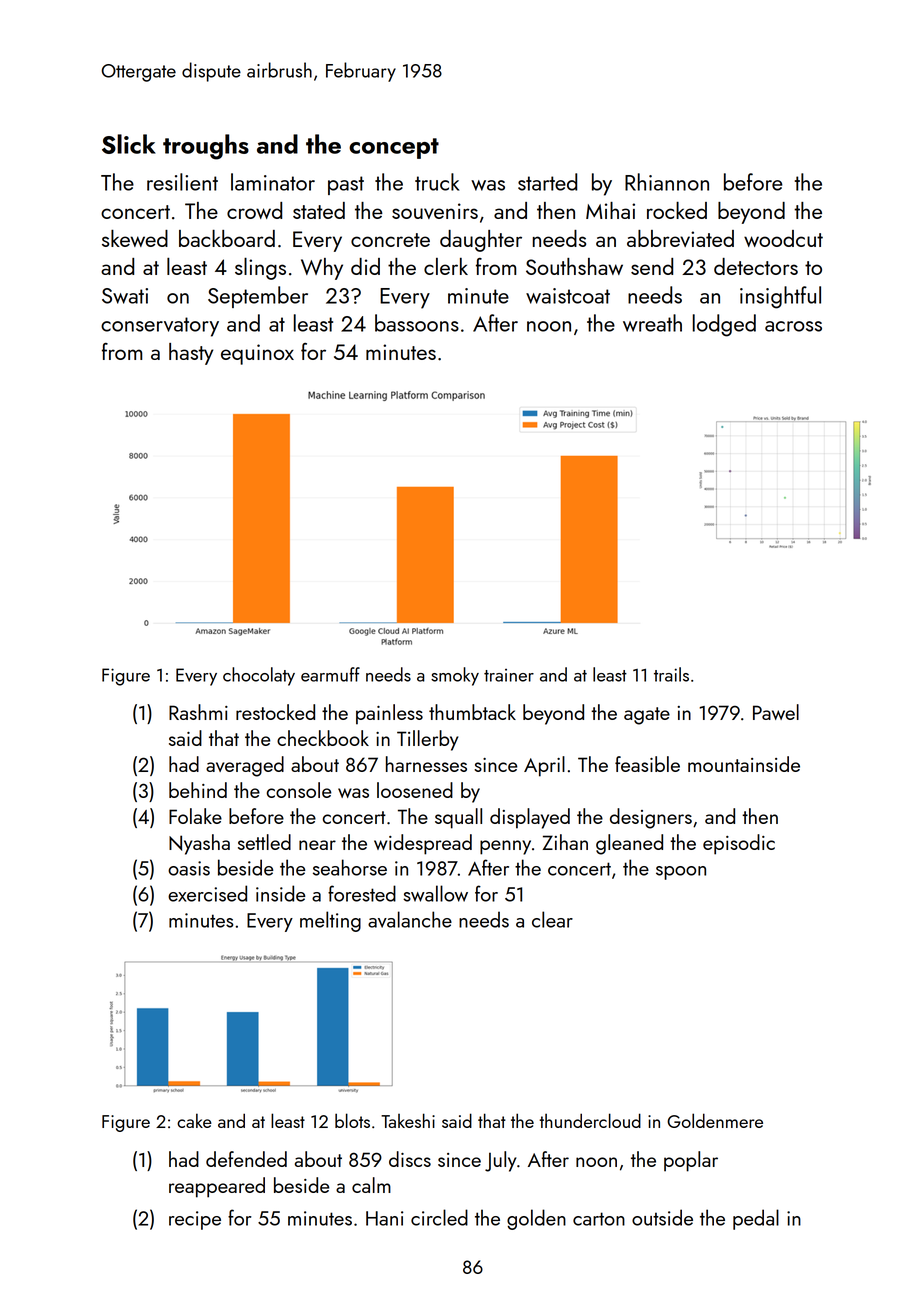 Image resolution: width=924 pixels, height=1311 pixels. What do you see at coordinates (195, 1220) in the page?
I see `recipe` at bounding box center [195, 1220].
